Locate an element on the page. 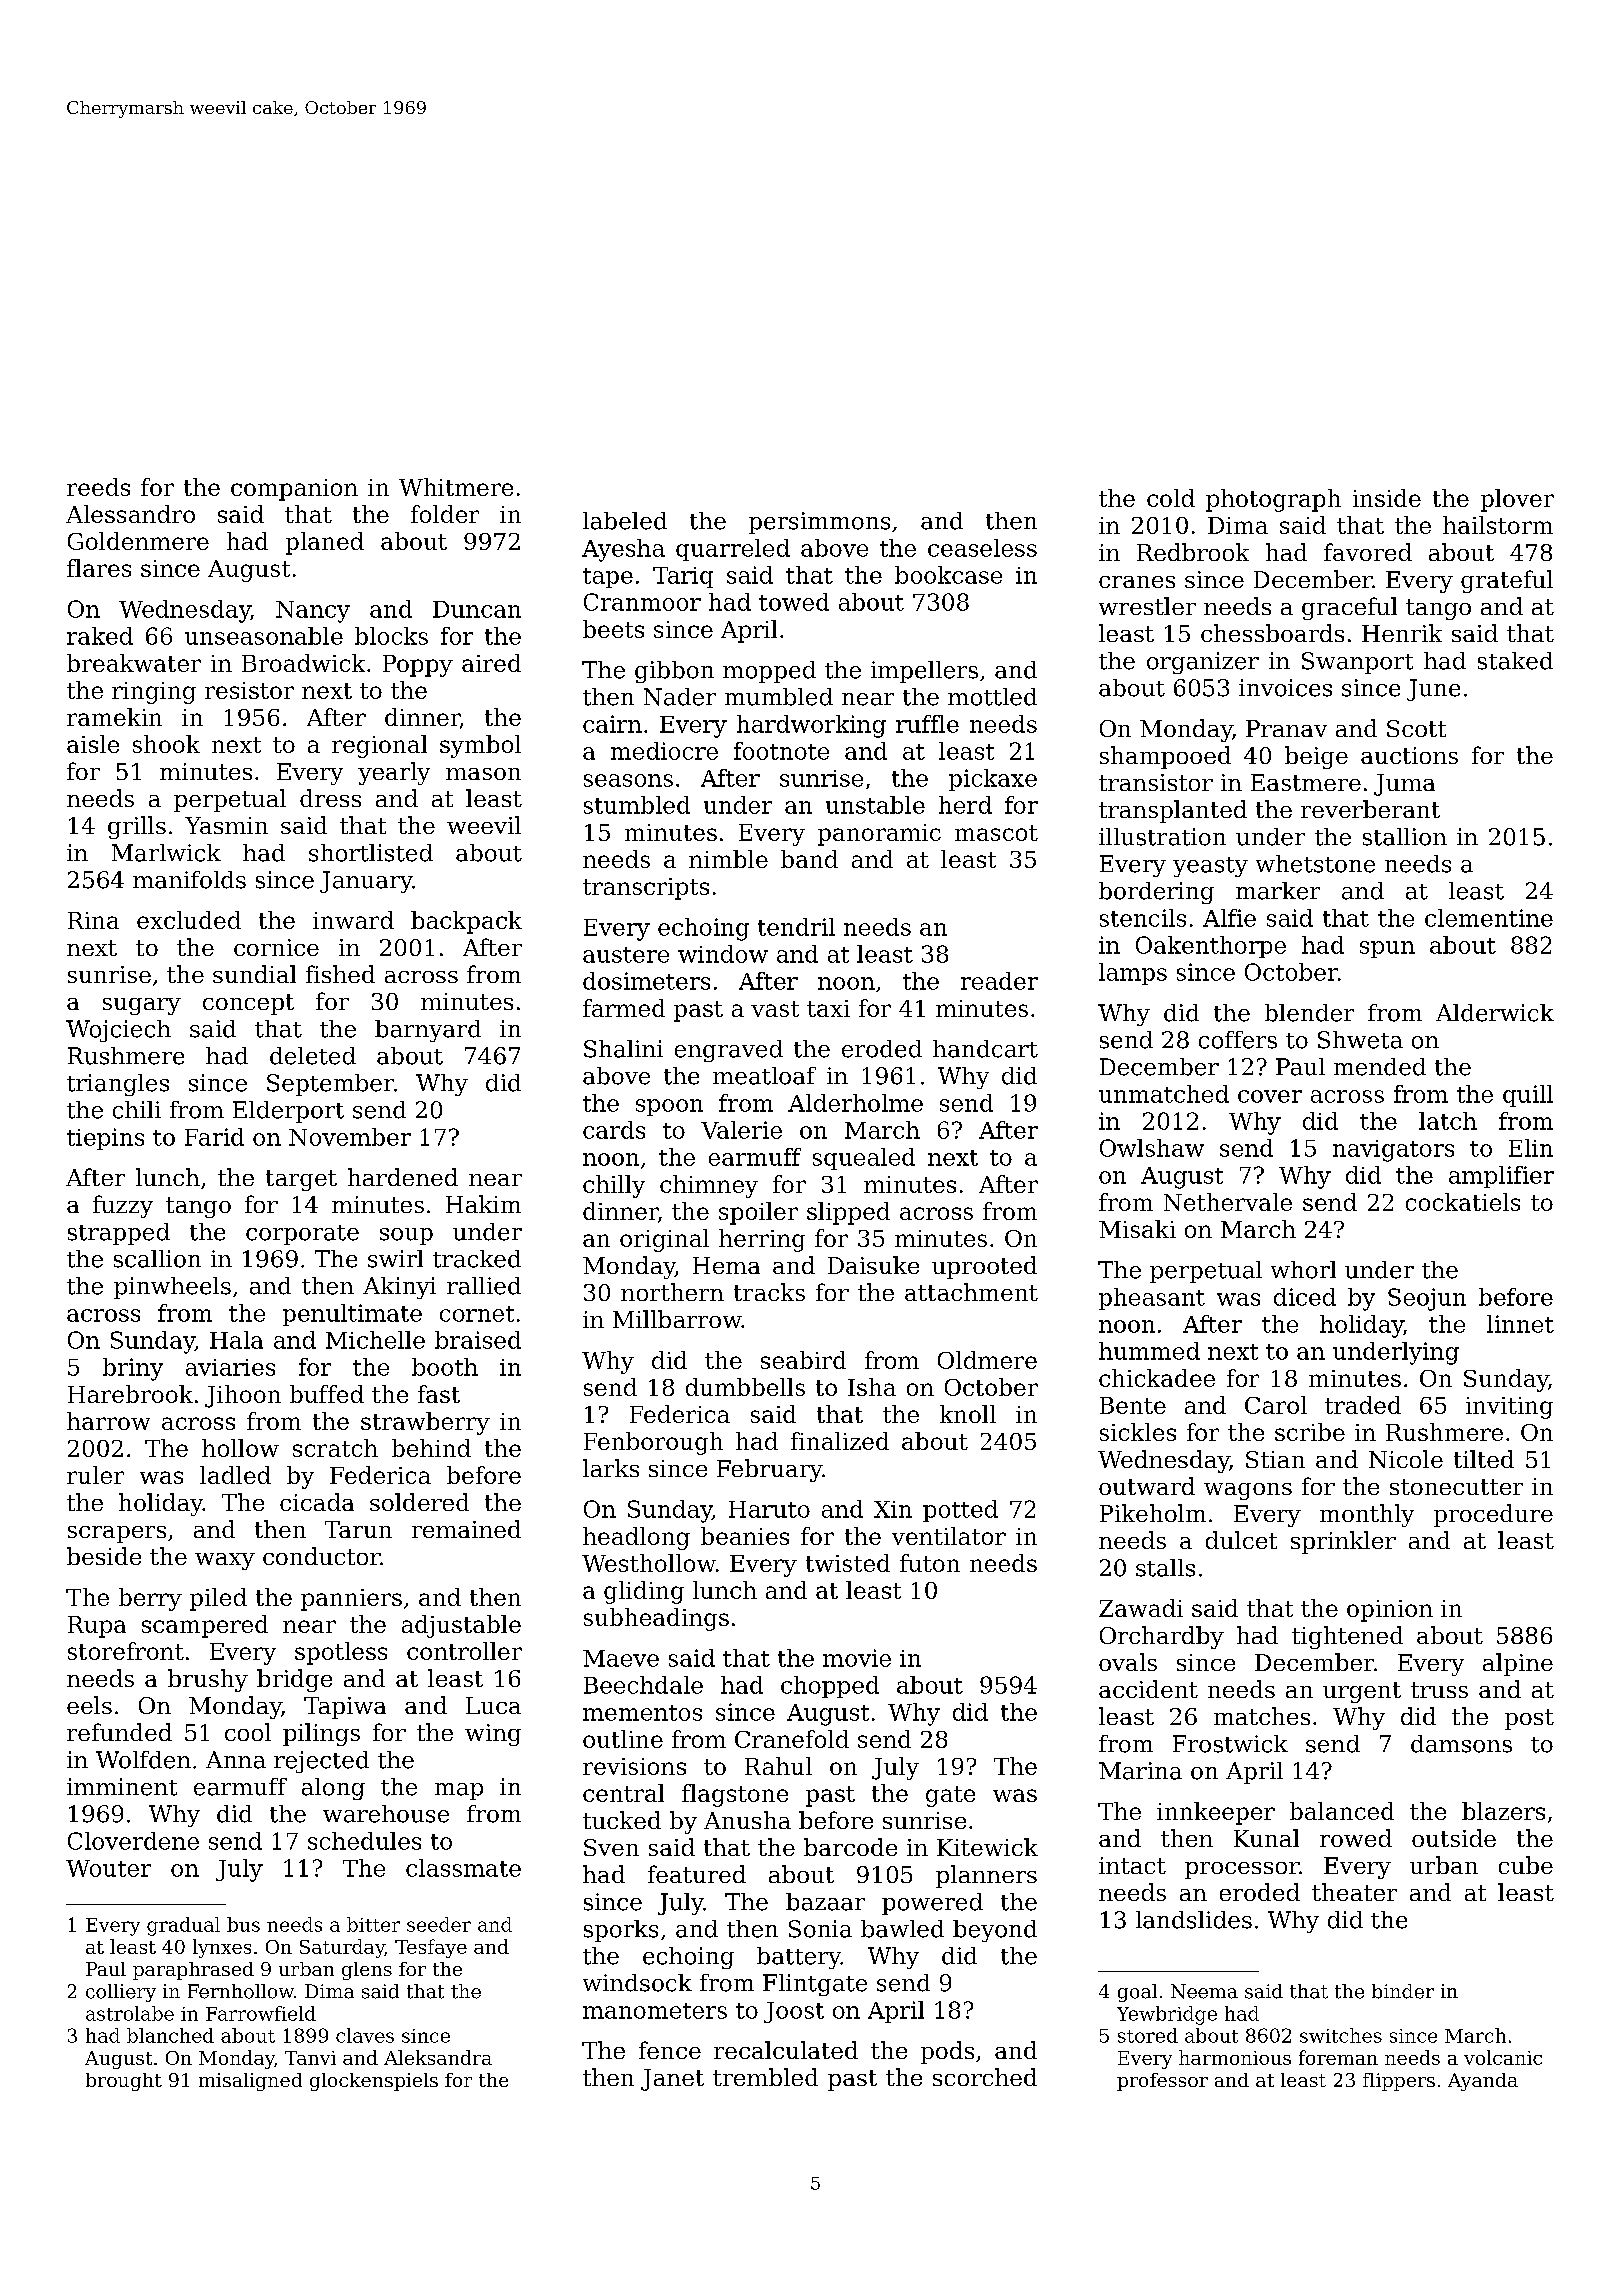 The image size is (1620, 2292). companion is located at coordinates (294, 490).
